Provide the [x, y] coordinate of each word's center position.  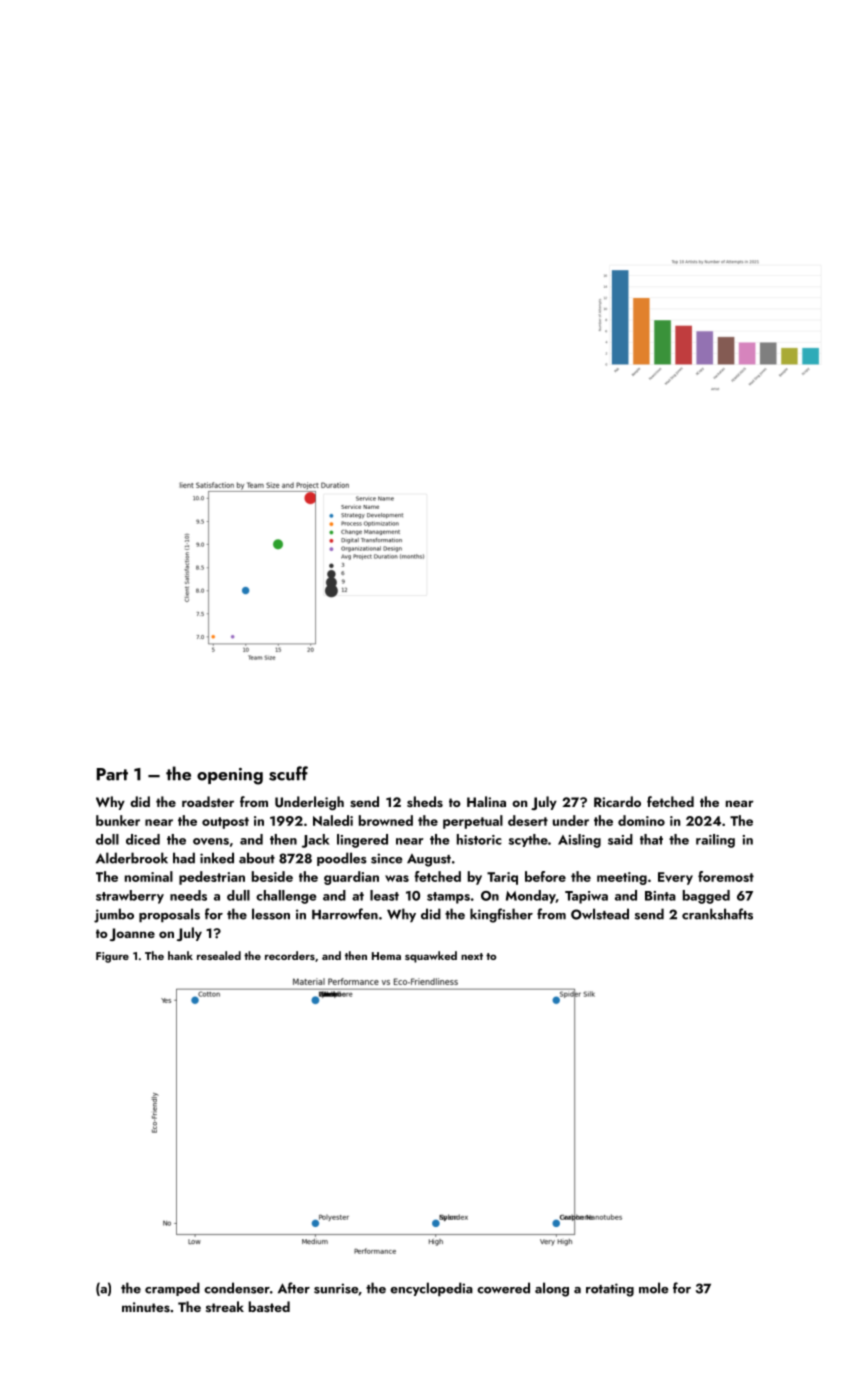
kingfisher [501, 915]
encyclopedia [431, 1289]
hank [180, 955]
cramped [172, 1289]
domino [641, 820]
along [552, 1289]
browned [386, 820]
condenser [237, 1288]
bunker [118, 820]
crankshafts [717, 914]
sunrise [336, 1288]
